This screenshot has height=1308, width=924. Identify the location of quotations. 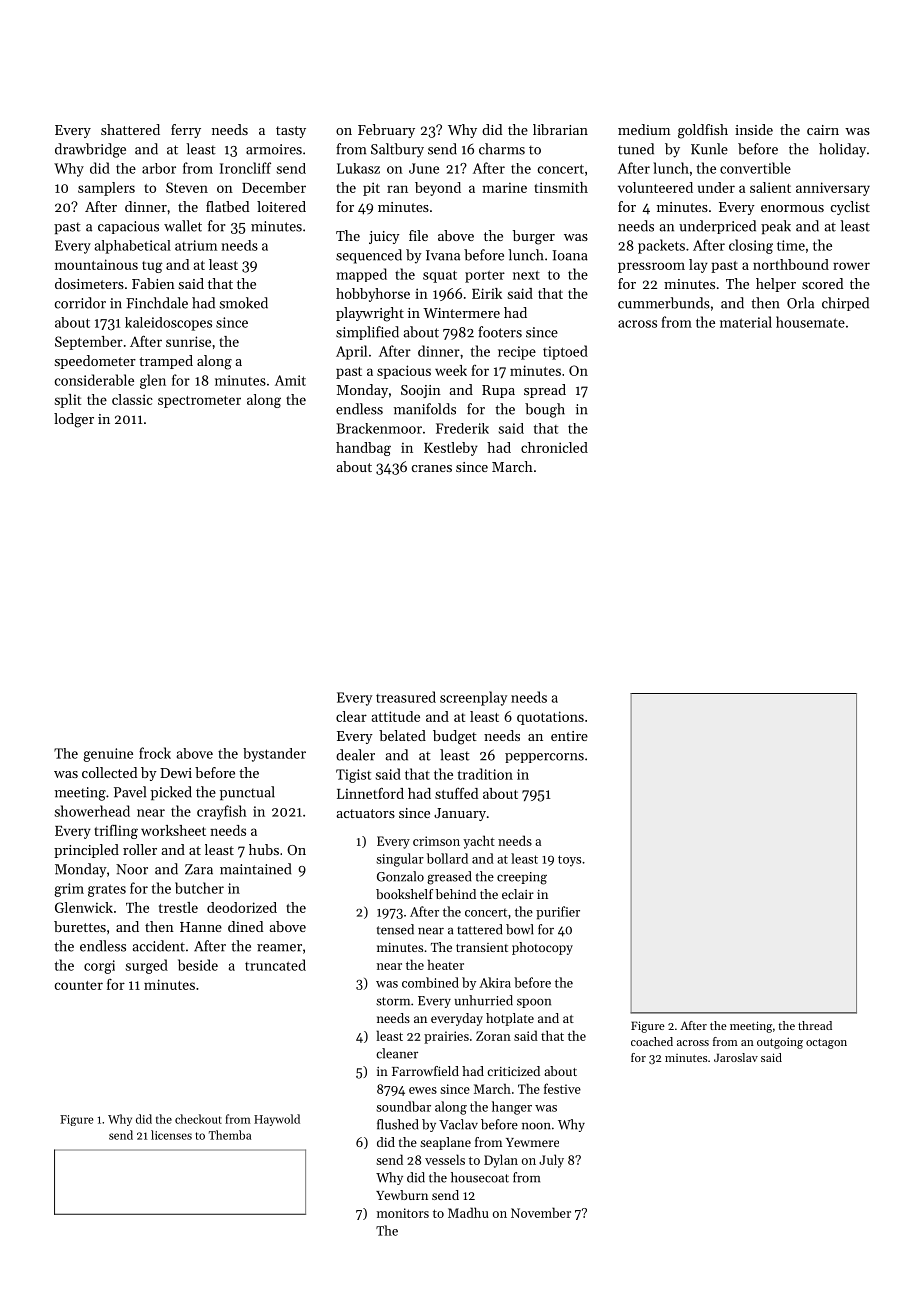
(550, 718).
